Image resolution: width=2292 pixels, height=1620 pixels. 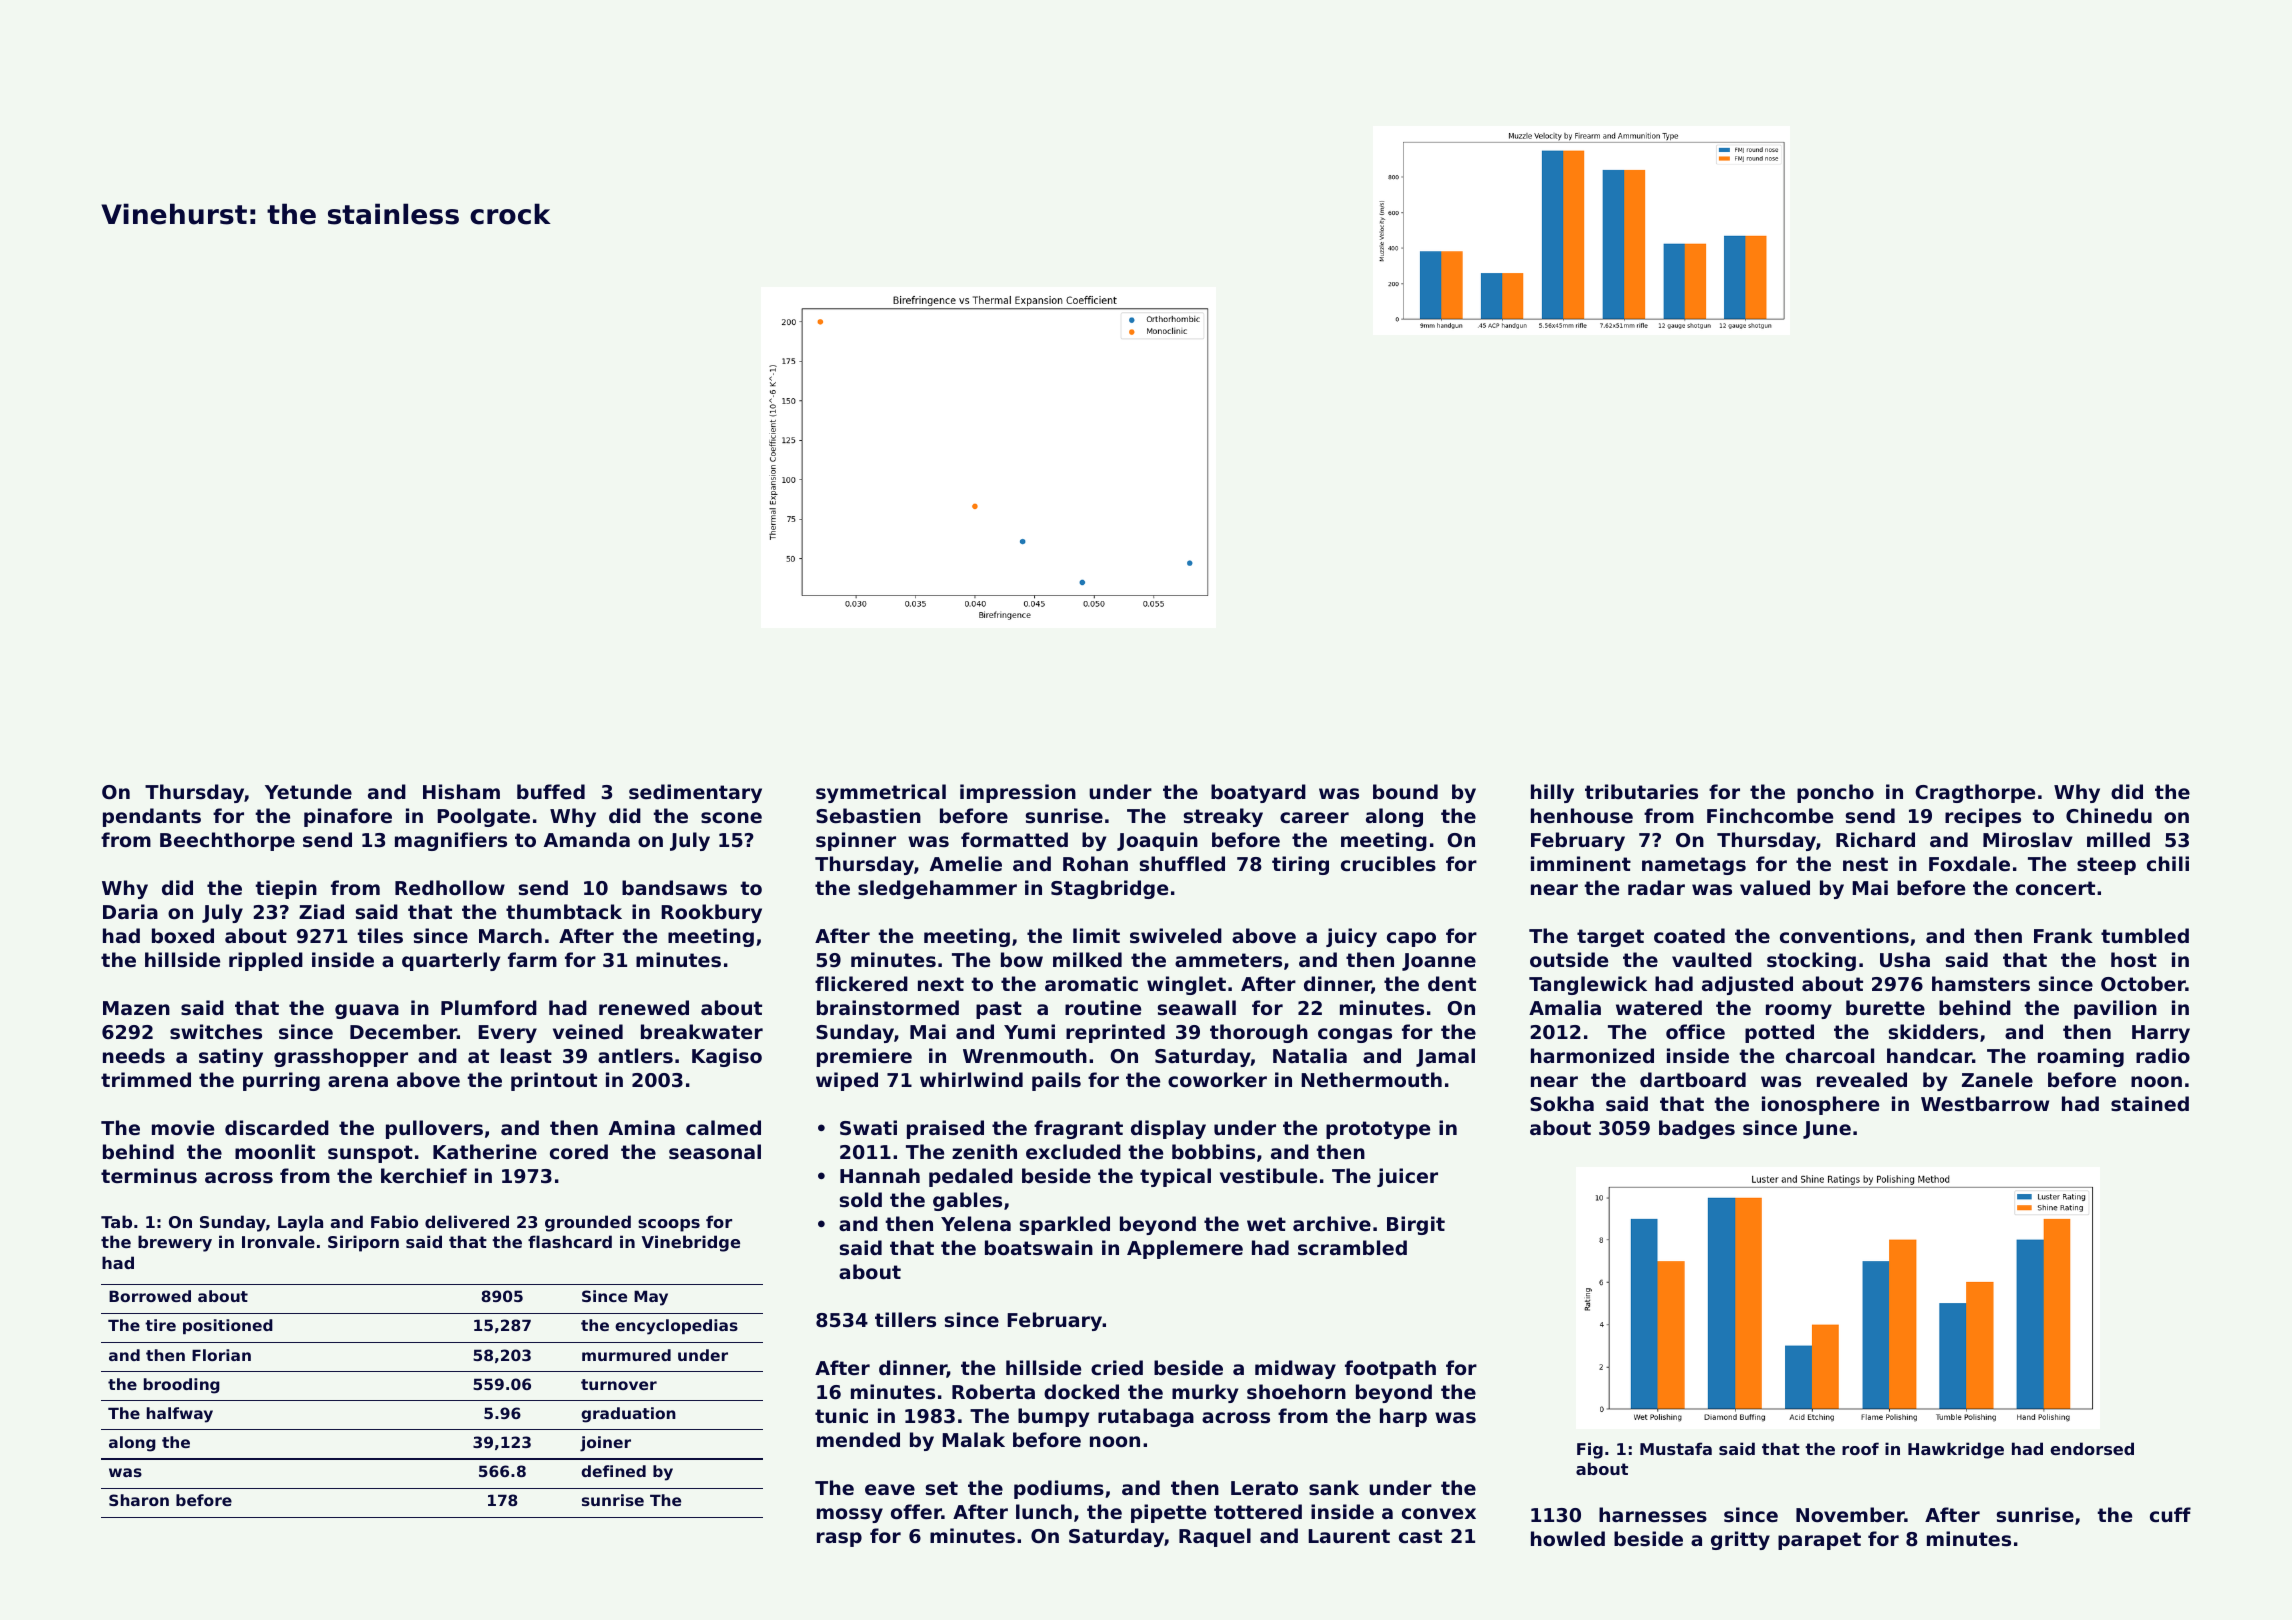 I want to click on Hisham, so click(x=461, y=792).
